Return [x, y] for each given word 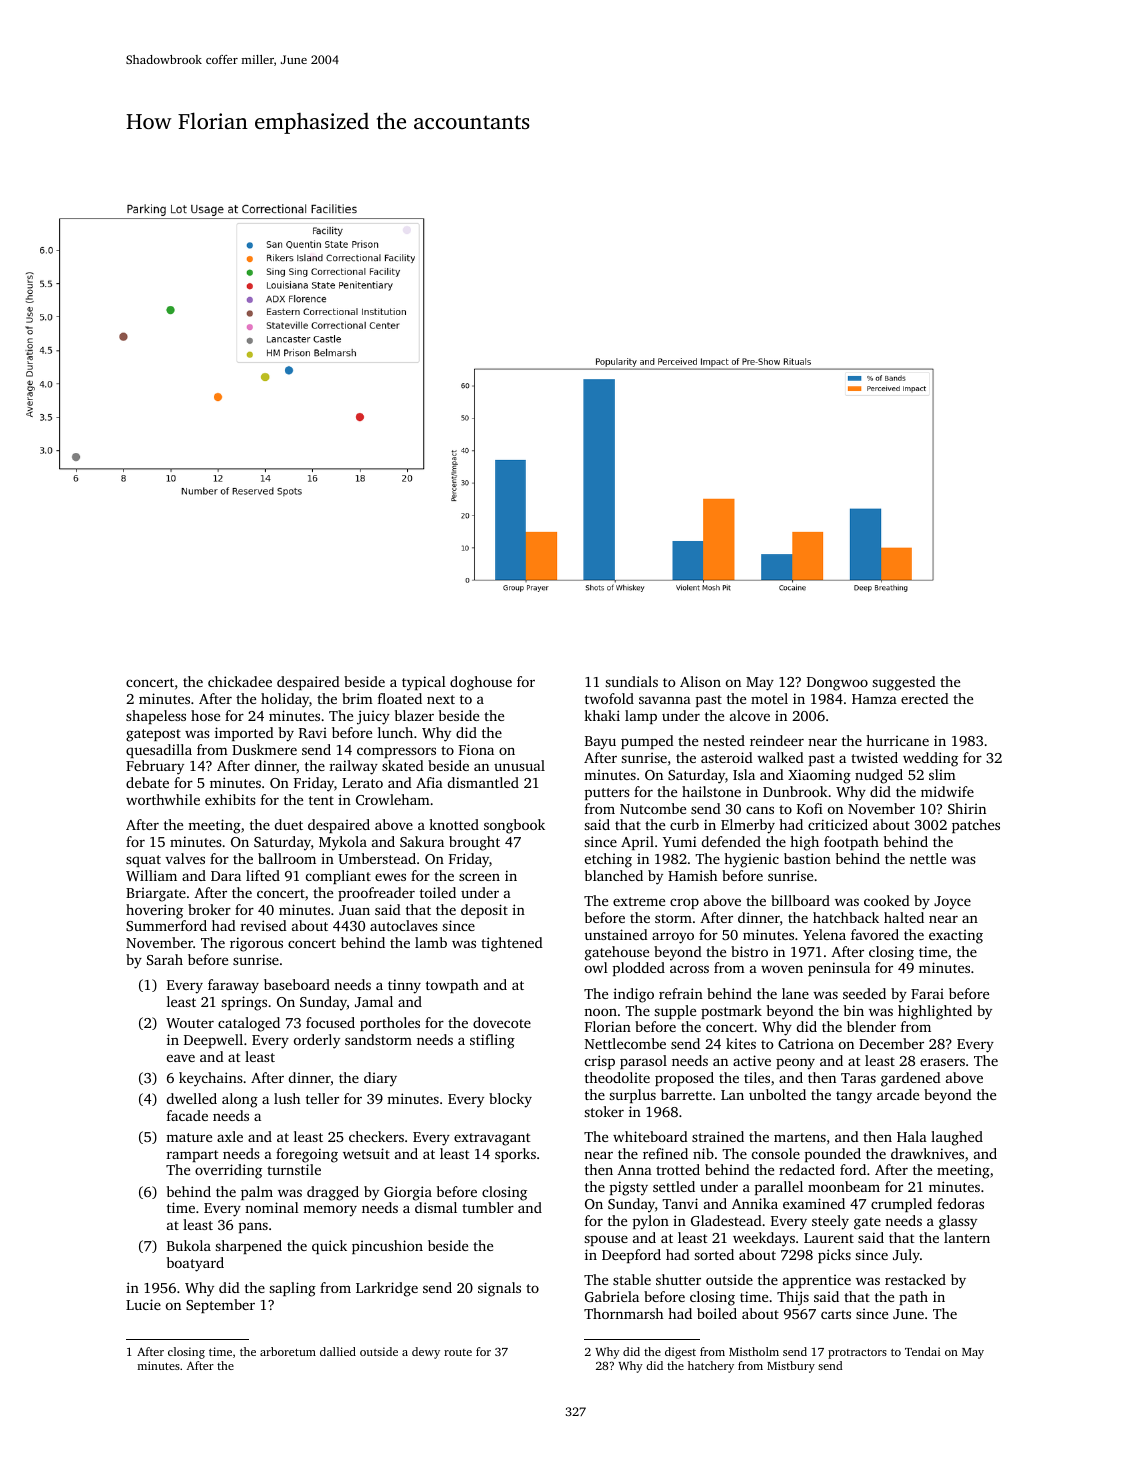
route [458, 1352]
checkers [376, 1136]
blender [871, 1026]
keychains [211, 1079]
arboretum [288, 1351]
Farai [927, 993]
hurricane [897, 740]
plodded [639, 969]
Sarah [165, 959]
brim [357, 698]
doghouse [481, 683]
